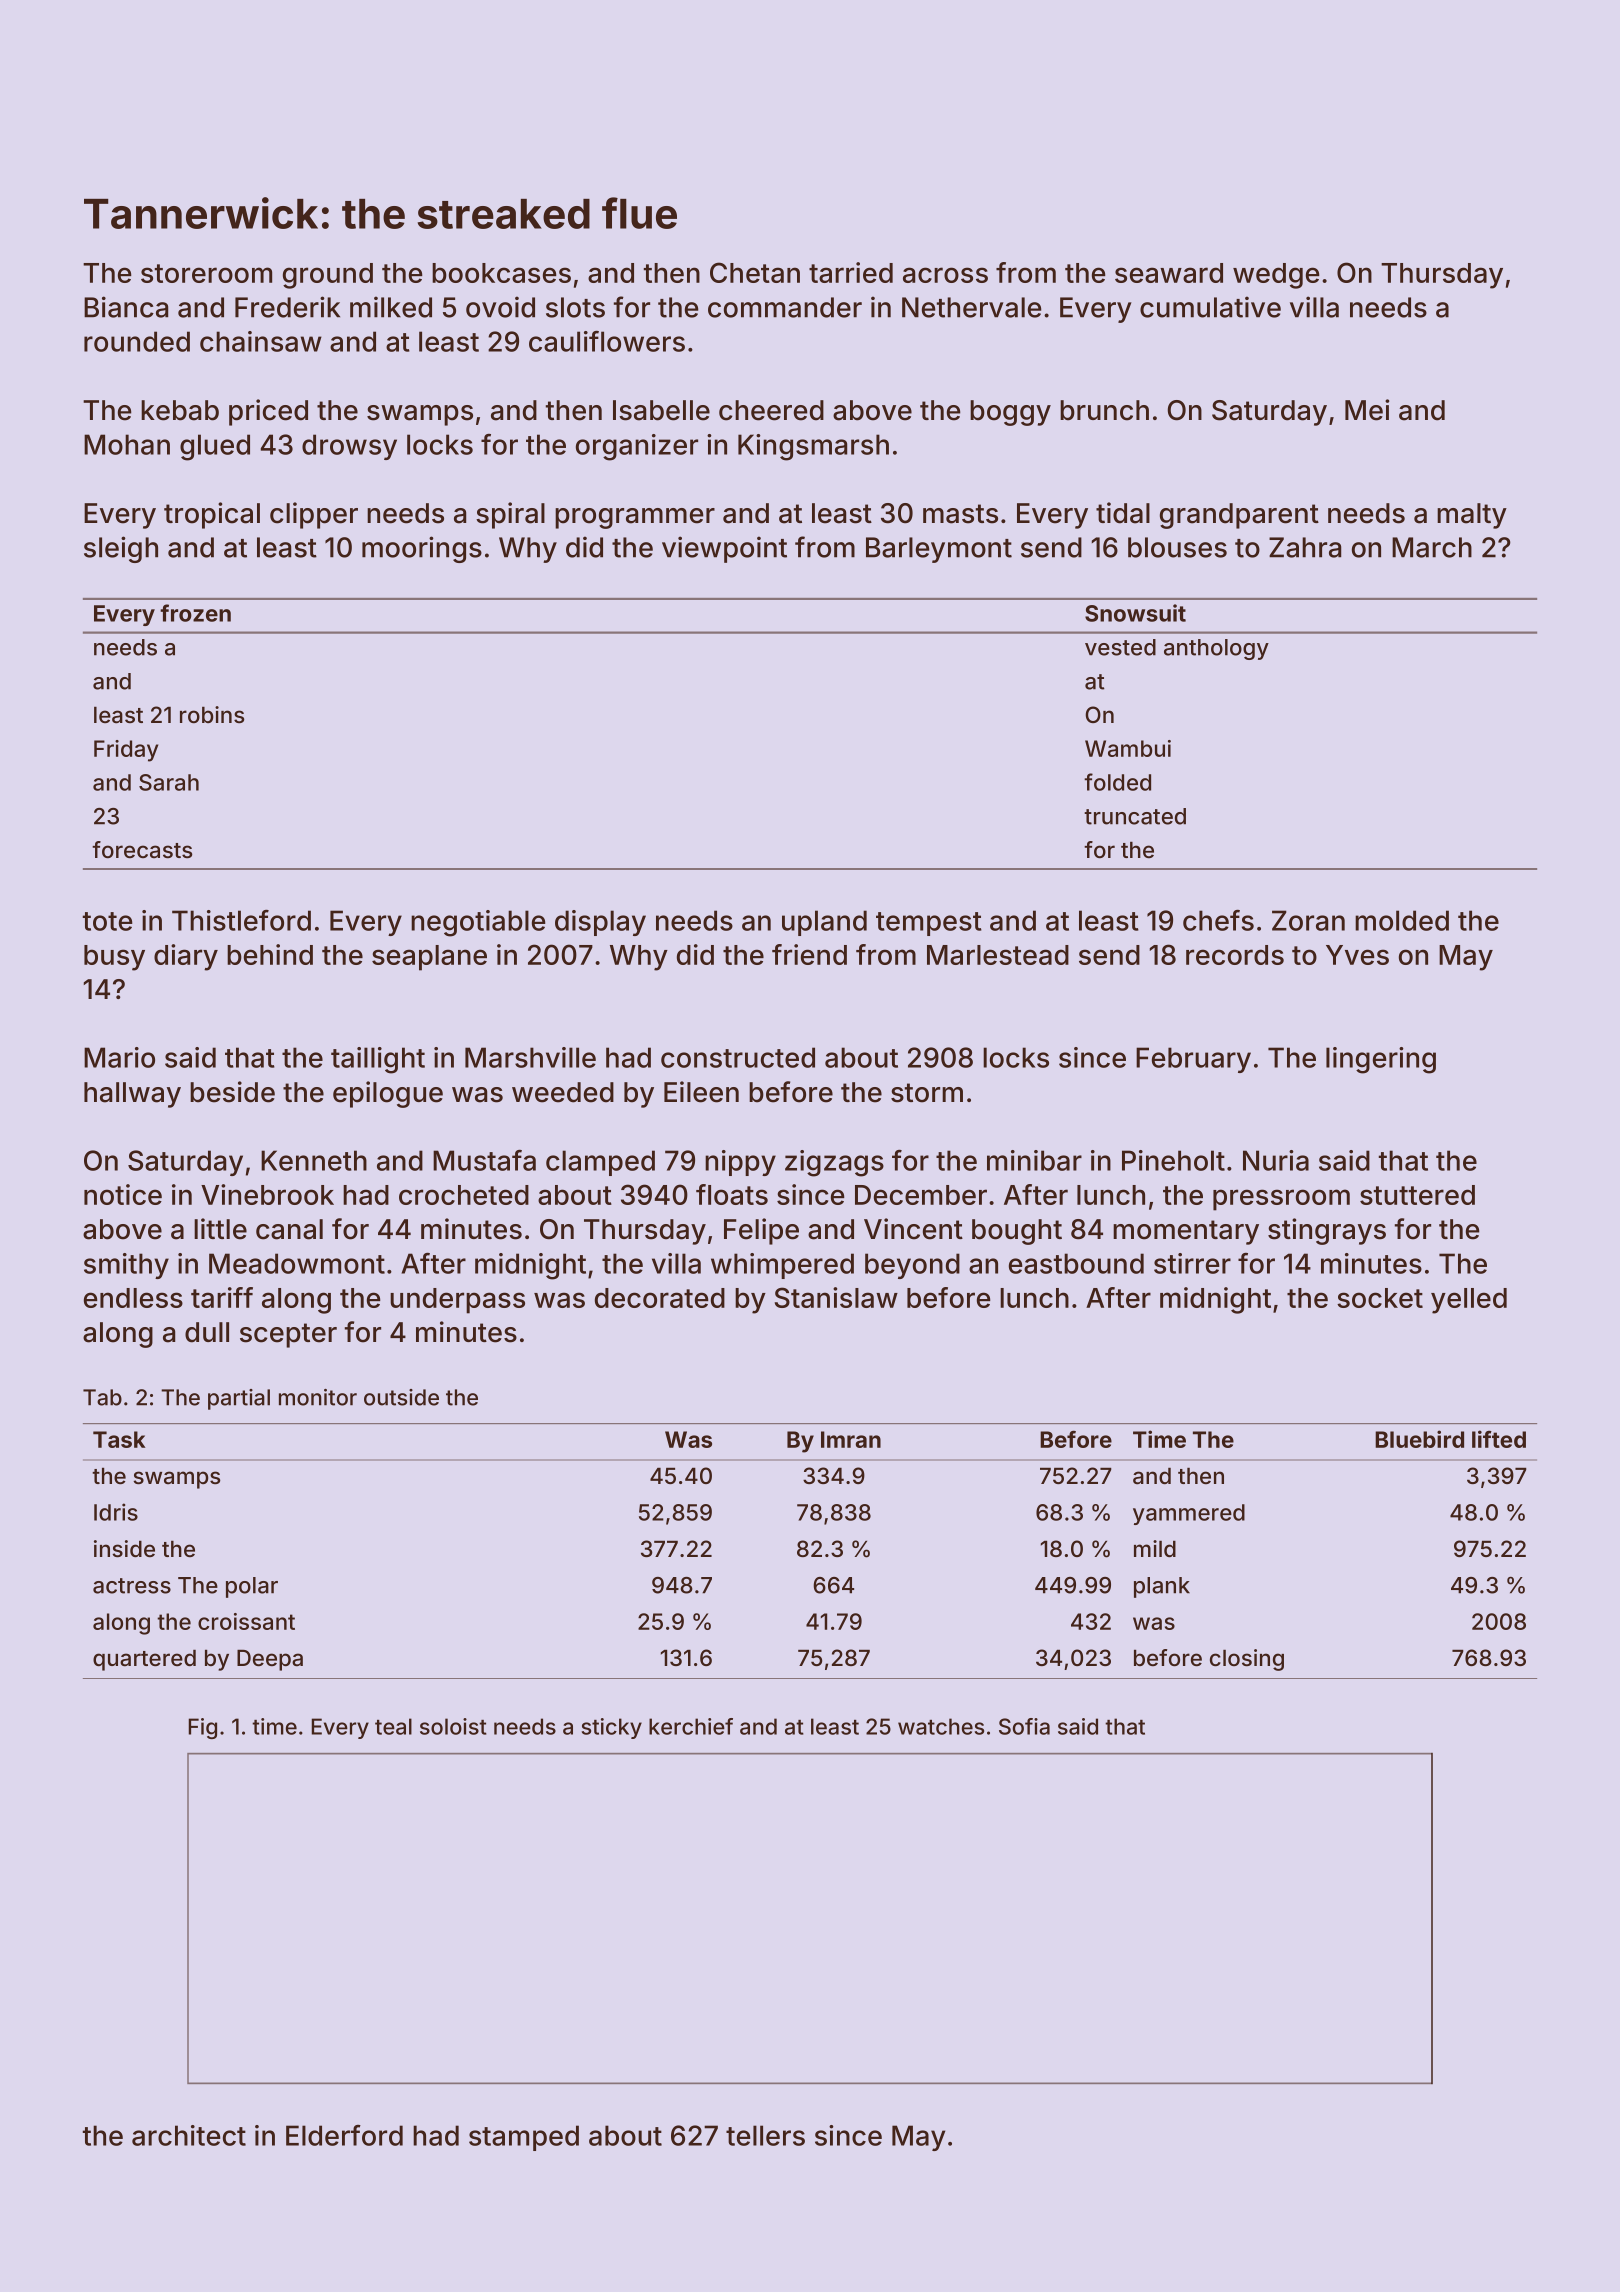 The height and width of the screenshot is (2292, 1620). What do you see at coordinates (1024, 1726) in the screenshot?
I see `Sofia` at bounding box center [1024, 1726].
